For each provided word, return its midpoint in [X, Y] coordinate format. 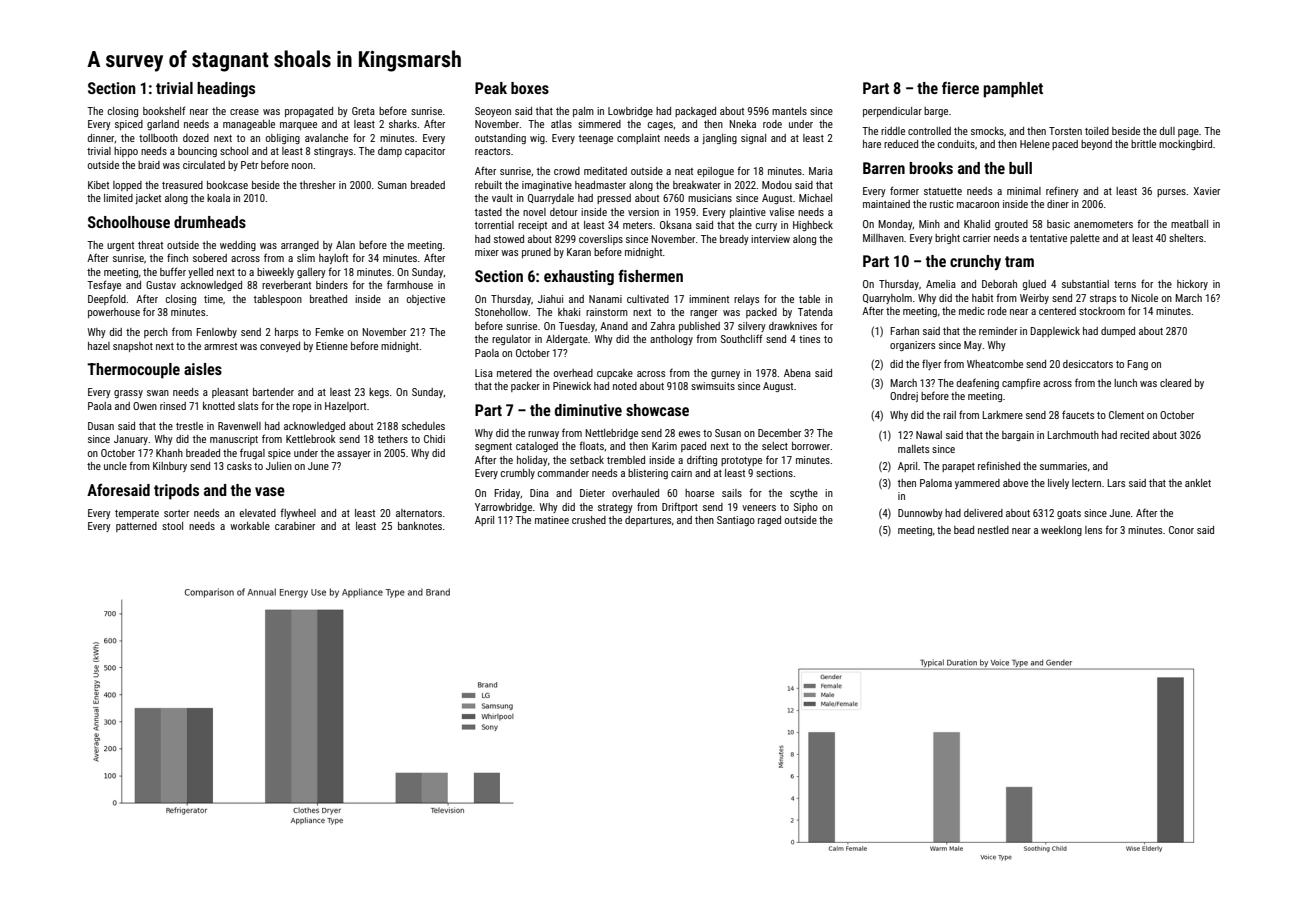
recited [1134, 435]
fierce [960, 87]
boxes [530, 88]
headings [226, 90]
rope [302, 408]
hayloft [333, 258]
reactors [492, 151]
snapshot [133, 347]
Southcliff [741, 338]
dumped [1118, 332]
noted [625, 386]
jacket [148, 199]
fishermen [650, 275]
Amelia [941, 284]
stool [172, 526]
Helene [1035, 144]
